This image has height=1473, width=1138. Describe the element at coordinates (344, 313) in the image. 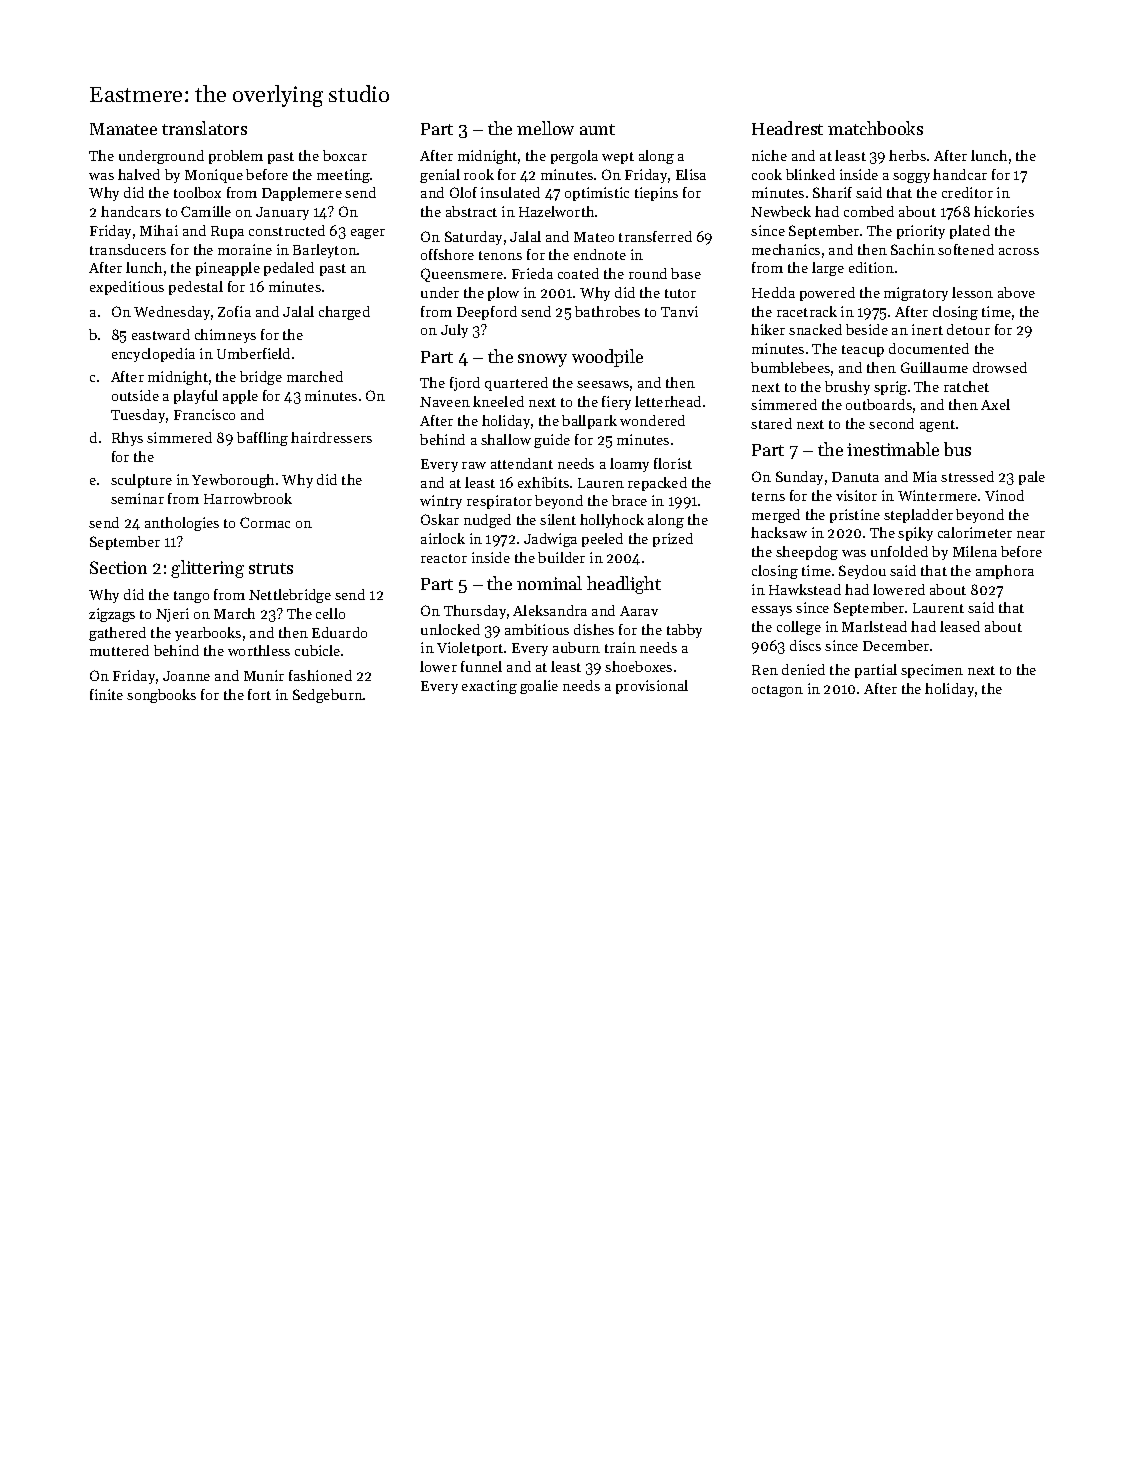

I see `charged` at that location.
